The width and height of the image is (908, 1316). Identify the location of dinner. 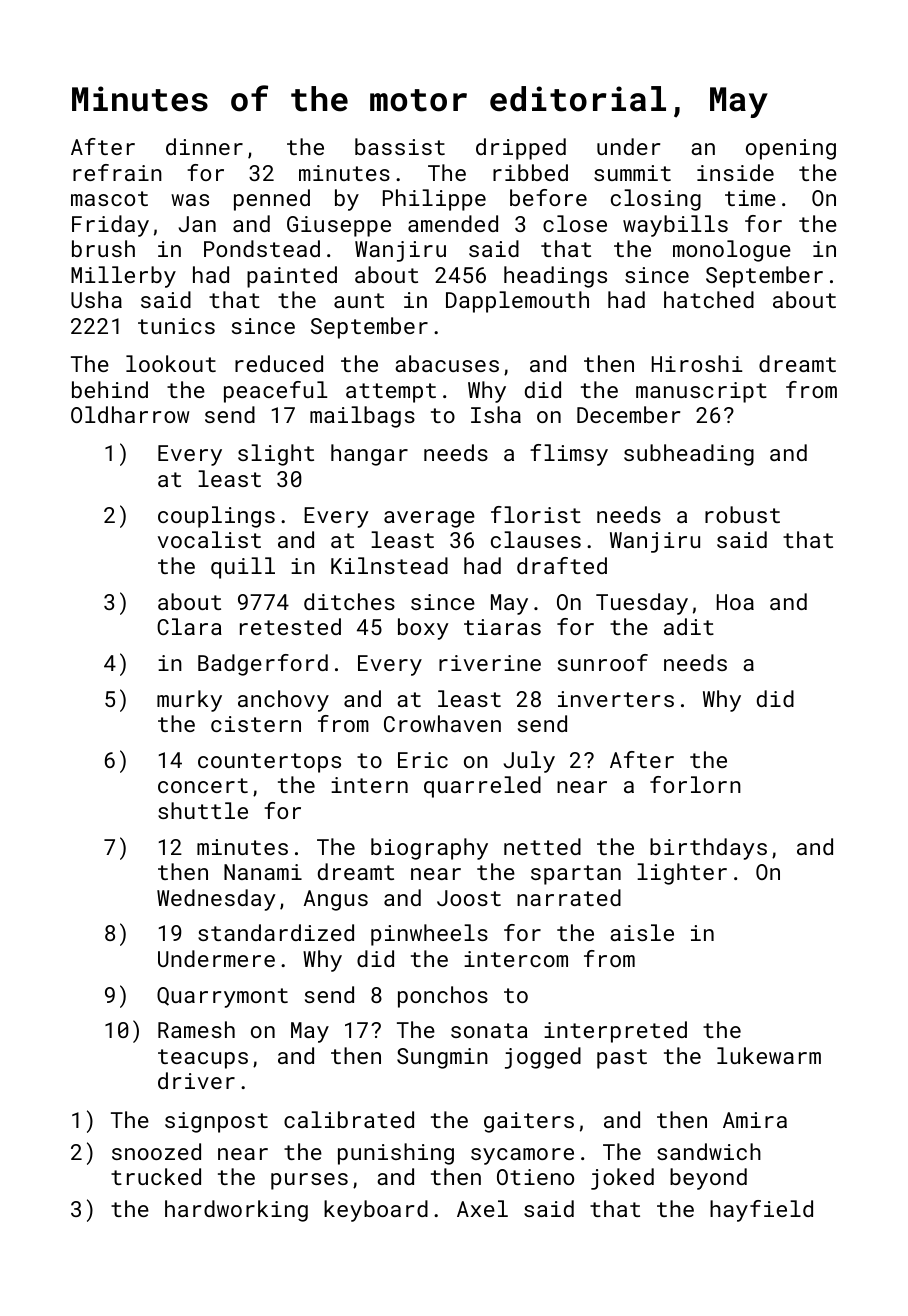
(204, 146).
